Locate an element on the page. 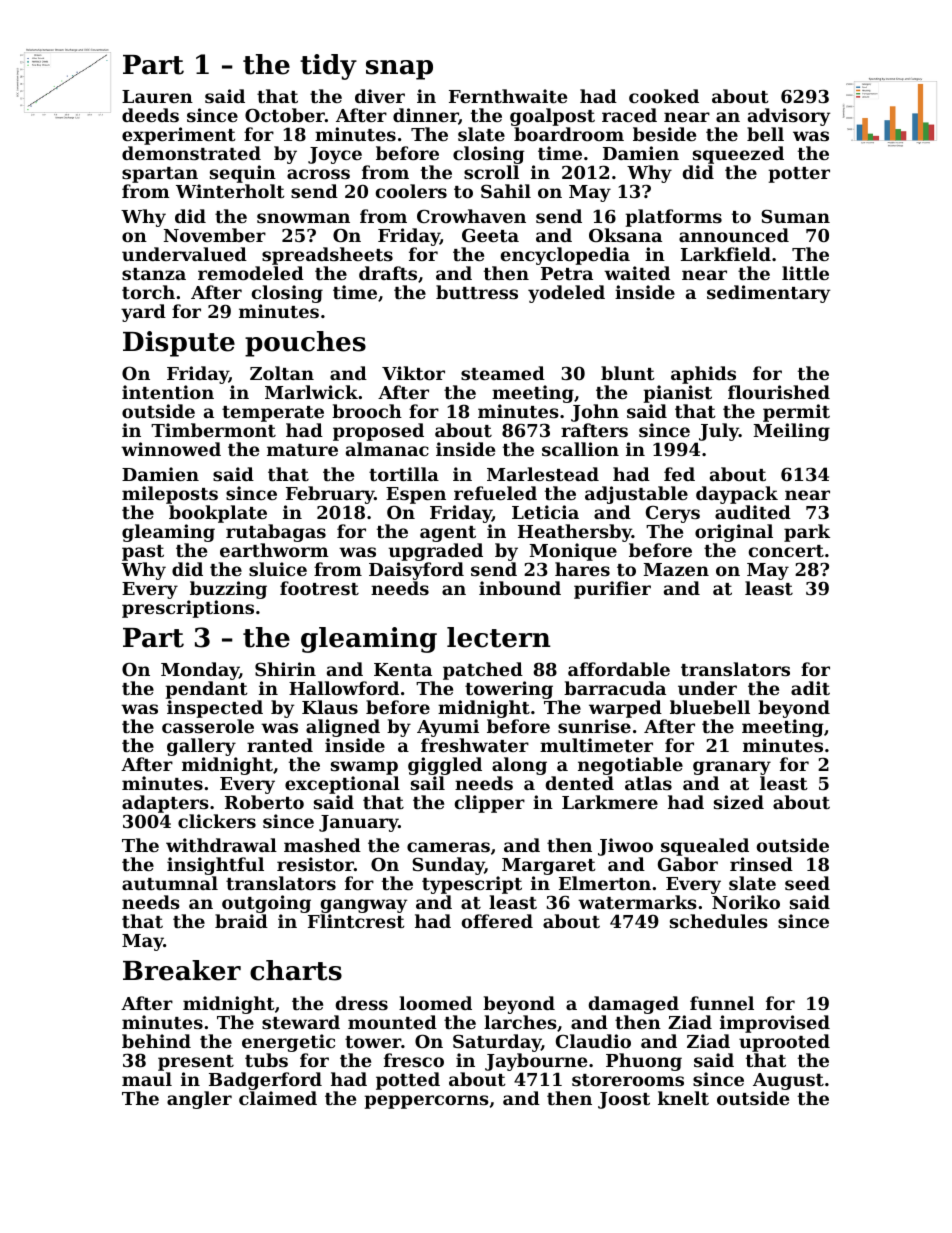 Image resolution: width=952 pixels, height=1233 pixels. Leticia is located at coordinates (545, 512).
